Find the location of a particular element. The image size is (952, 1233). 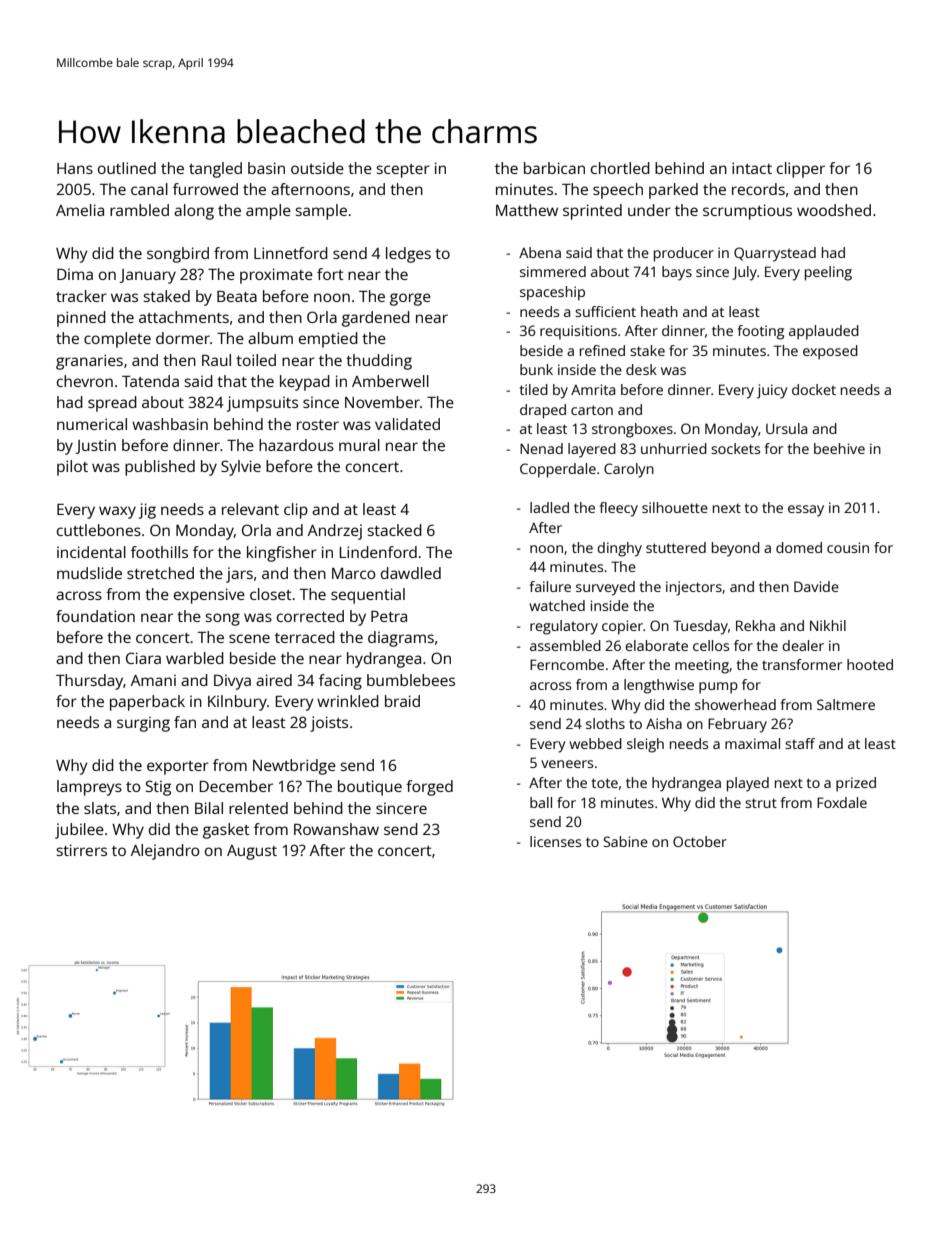

intact is located at coordinates (752, 168).
